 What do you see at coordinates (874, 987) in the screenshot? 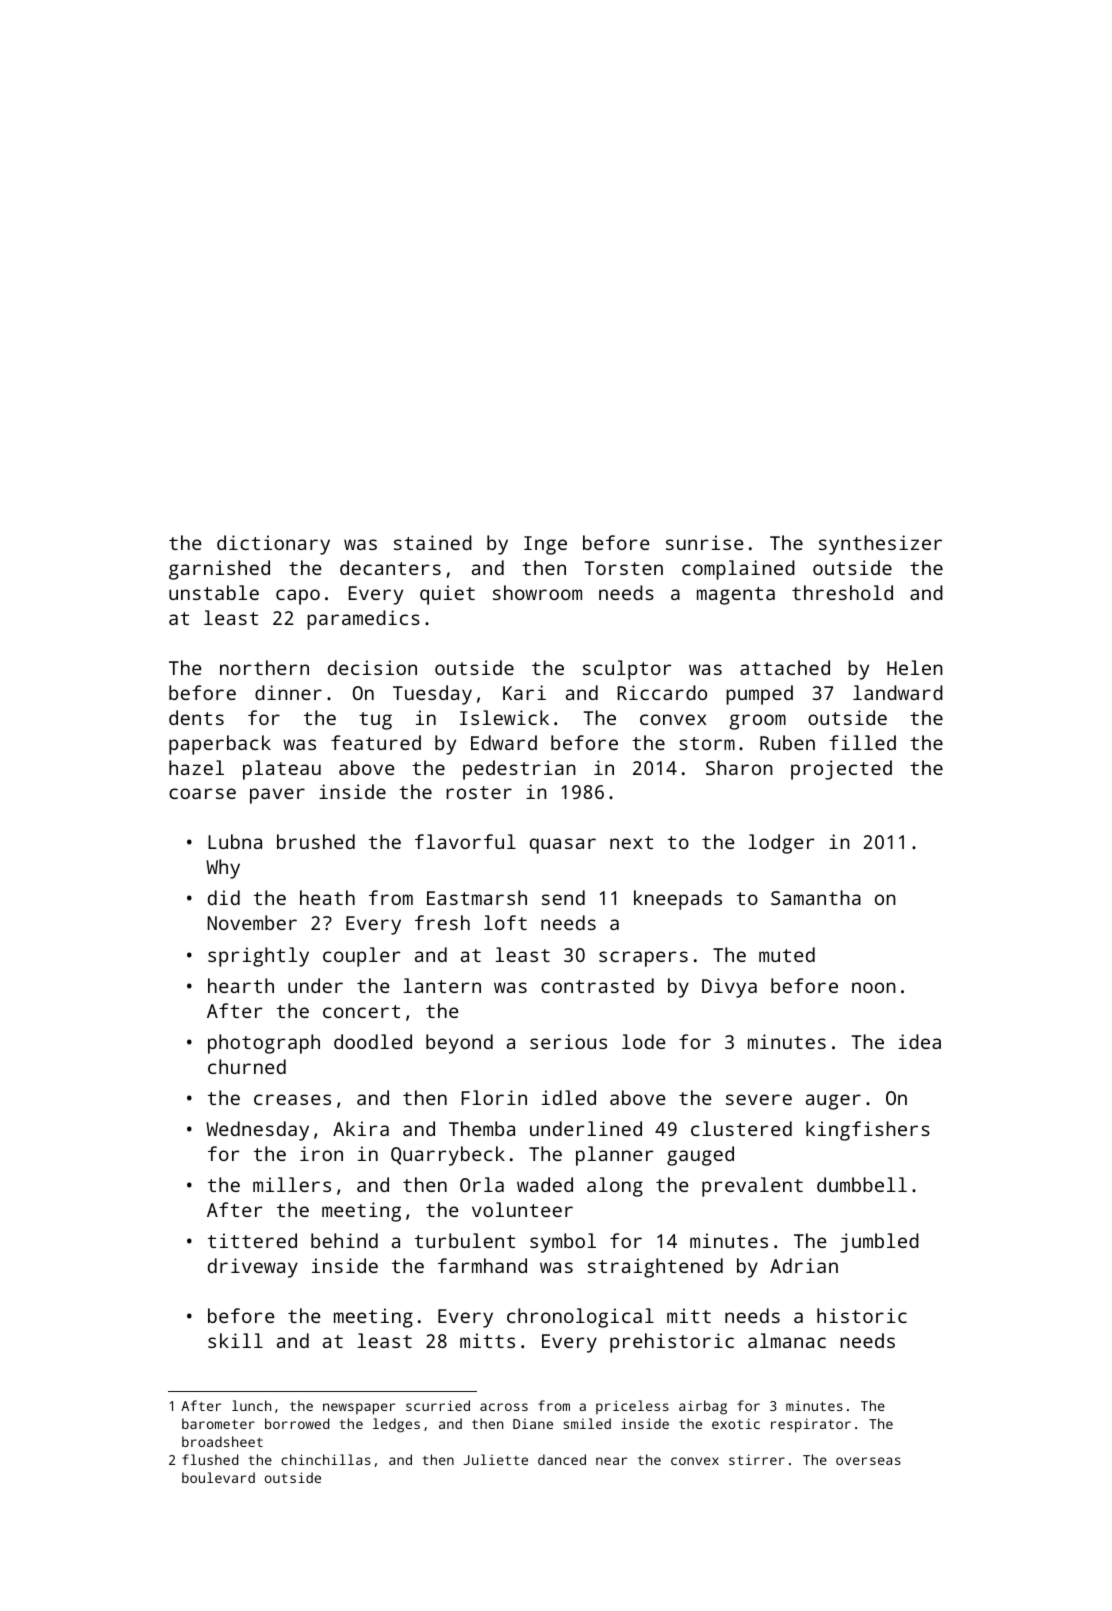
I see `noon` at bounding box center [874, 987].
